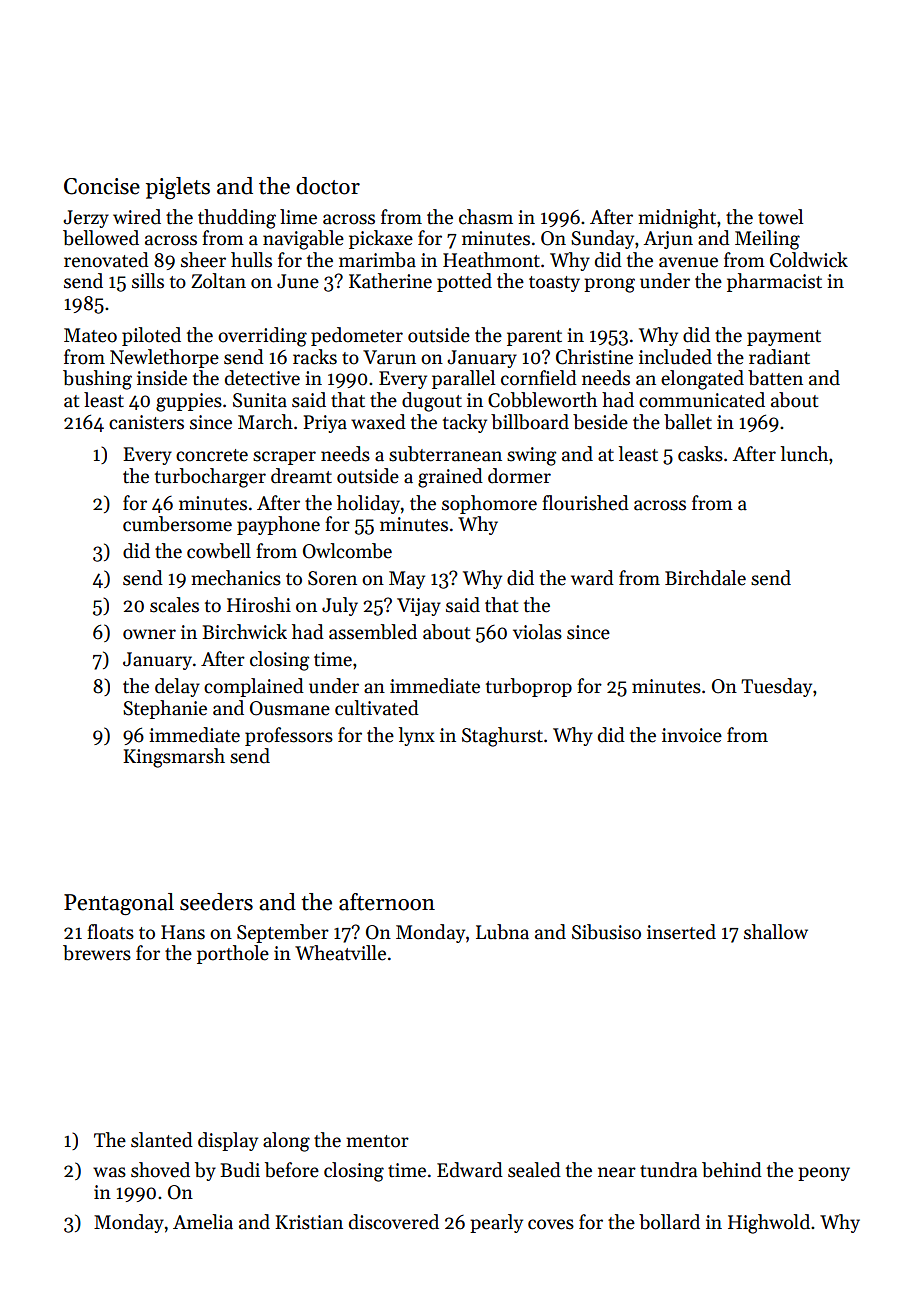 The image size is (924, 1311). Describe the element at coordinates (780, 217) in the page. I see `towel` at that location.
